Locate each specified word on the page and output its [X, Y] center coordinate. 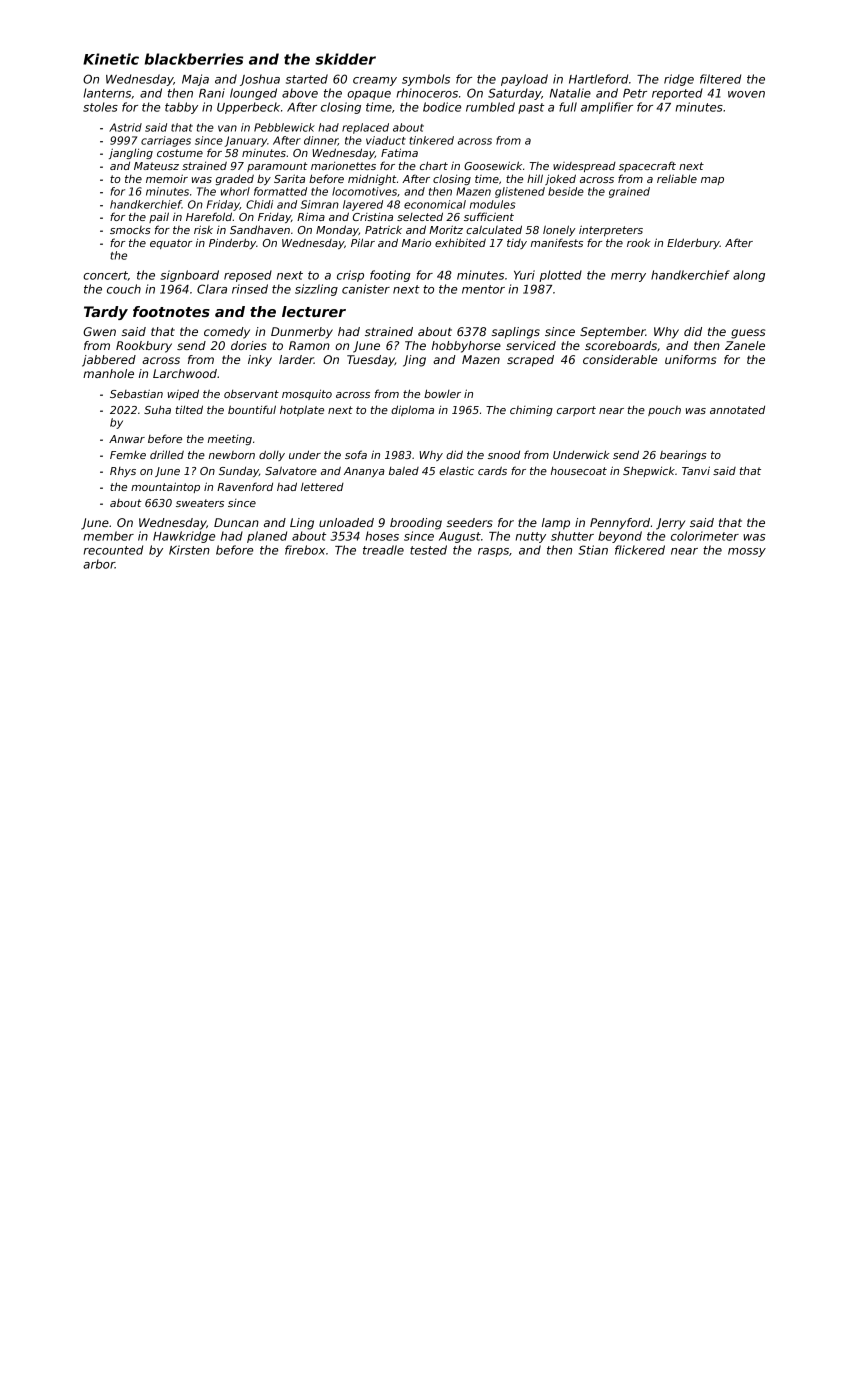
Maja [195, 80]
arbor [99, 564]
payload [524, 80]
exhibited [460, 242]
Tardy [106, 313]
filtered [720, 79]
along [749, 276]
